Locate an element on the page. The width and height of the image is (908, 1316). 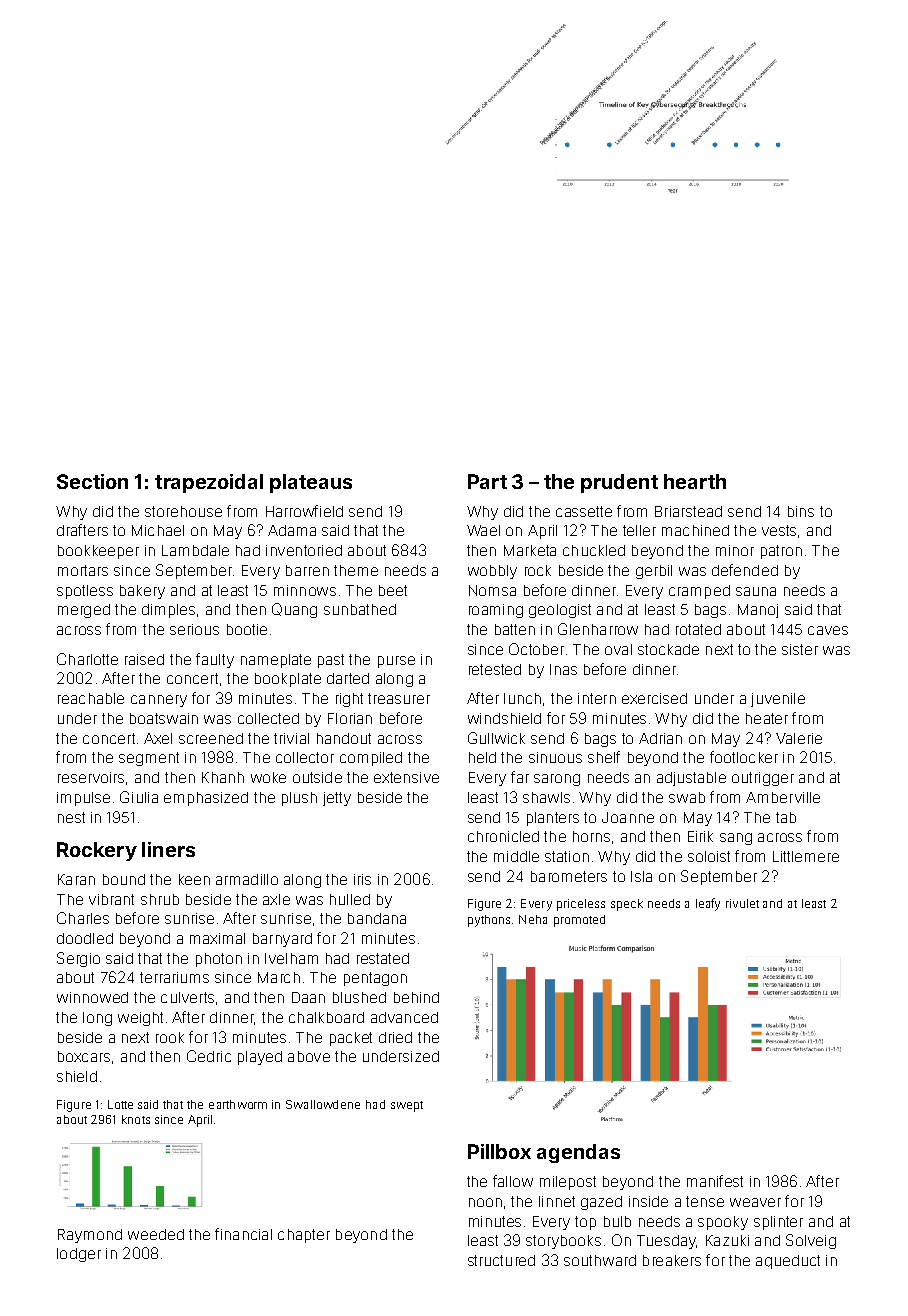
lodger is located at coordinates (79, 1255).
